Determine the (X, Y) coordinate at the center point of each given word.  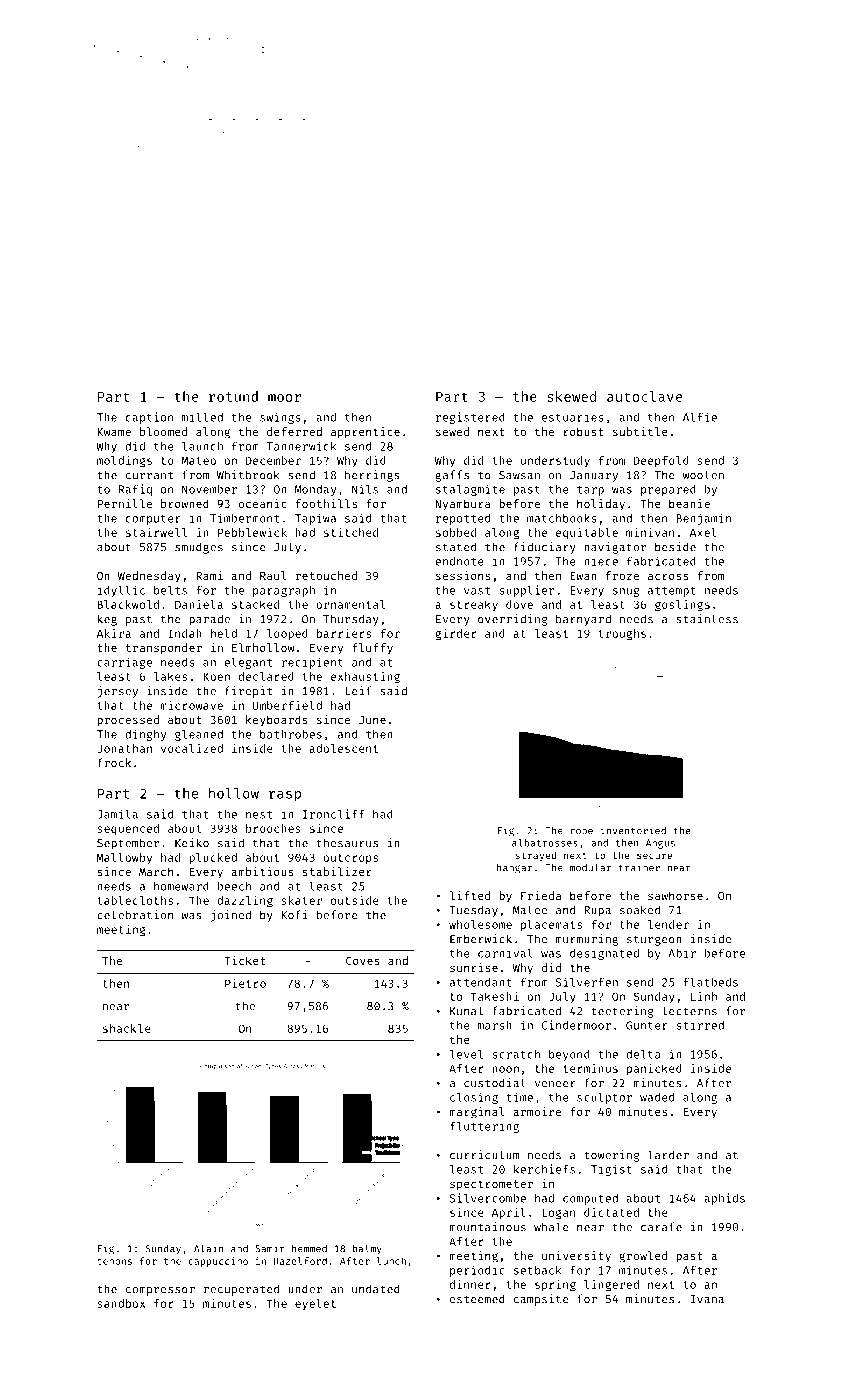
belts (170, 590)
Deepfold (661, 461)
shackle (127, 1028)
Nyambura (462, 505)
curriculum (484, 1155)
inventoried (633, 830)
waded (657, 1097)
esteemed (477, 1299)
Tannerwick (301, 446)
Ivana (707, 1299)
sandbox (121, 1303)
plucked (213, 858)
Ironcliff (334, 814)
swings (280, 418)
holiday (601, 505)
